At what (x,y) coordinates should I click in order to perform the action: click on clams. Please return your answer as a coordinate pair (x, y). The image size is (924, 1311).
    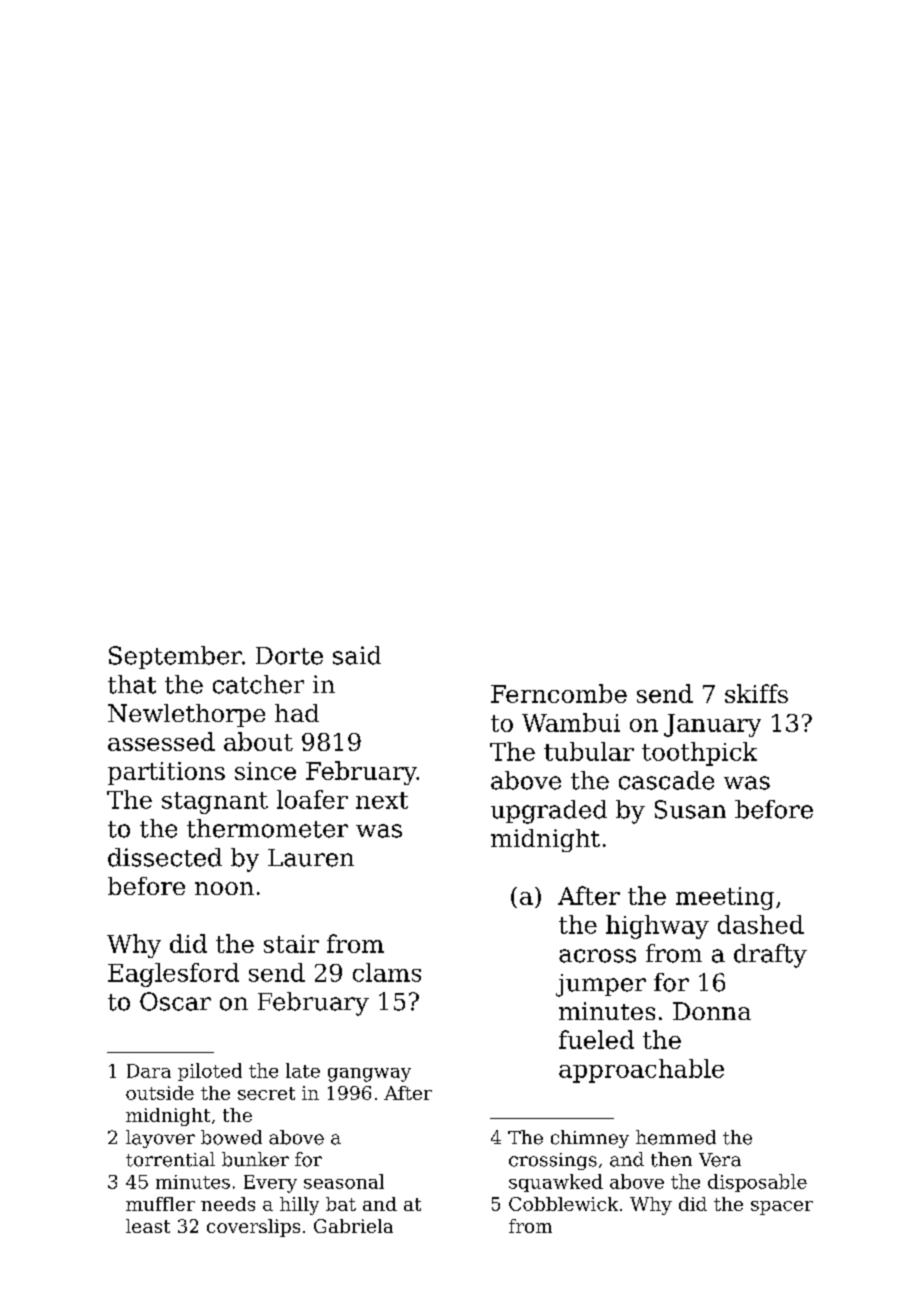
    Looking at the image, I should click on (387, 972).
